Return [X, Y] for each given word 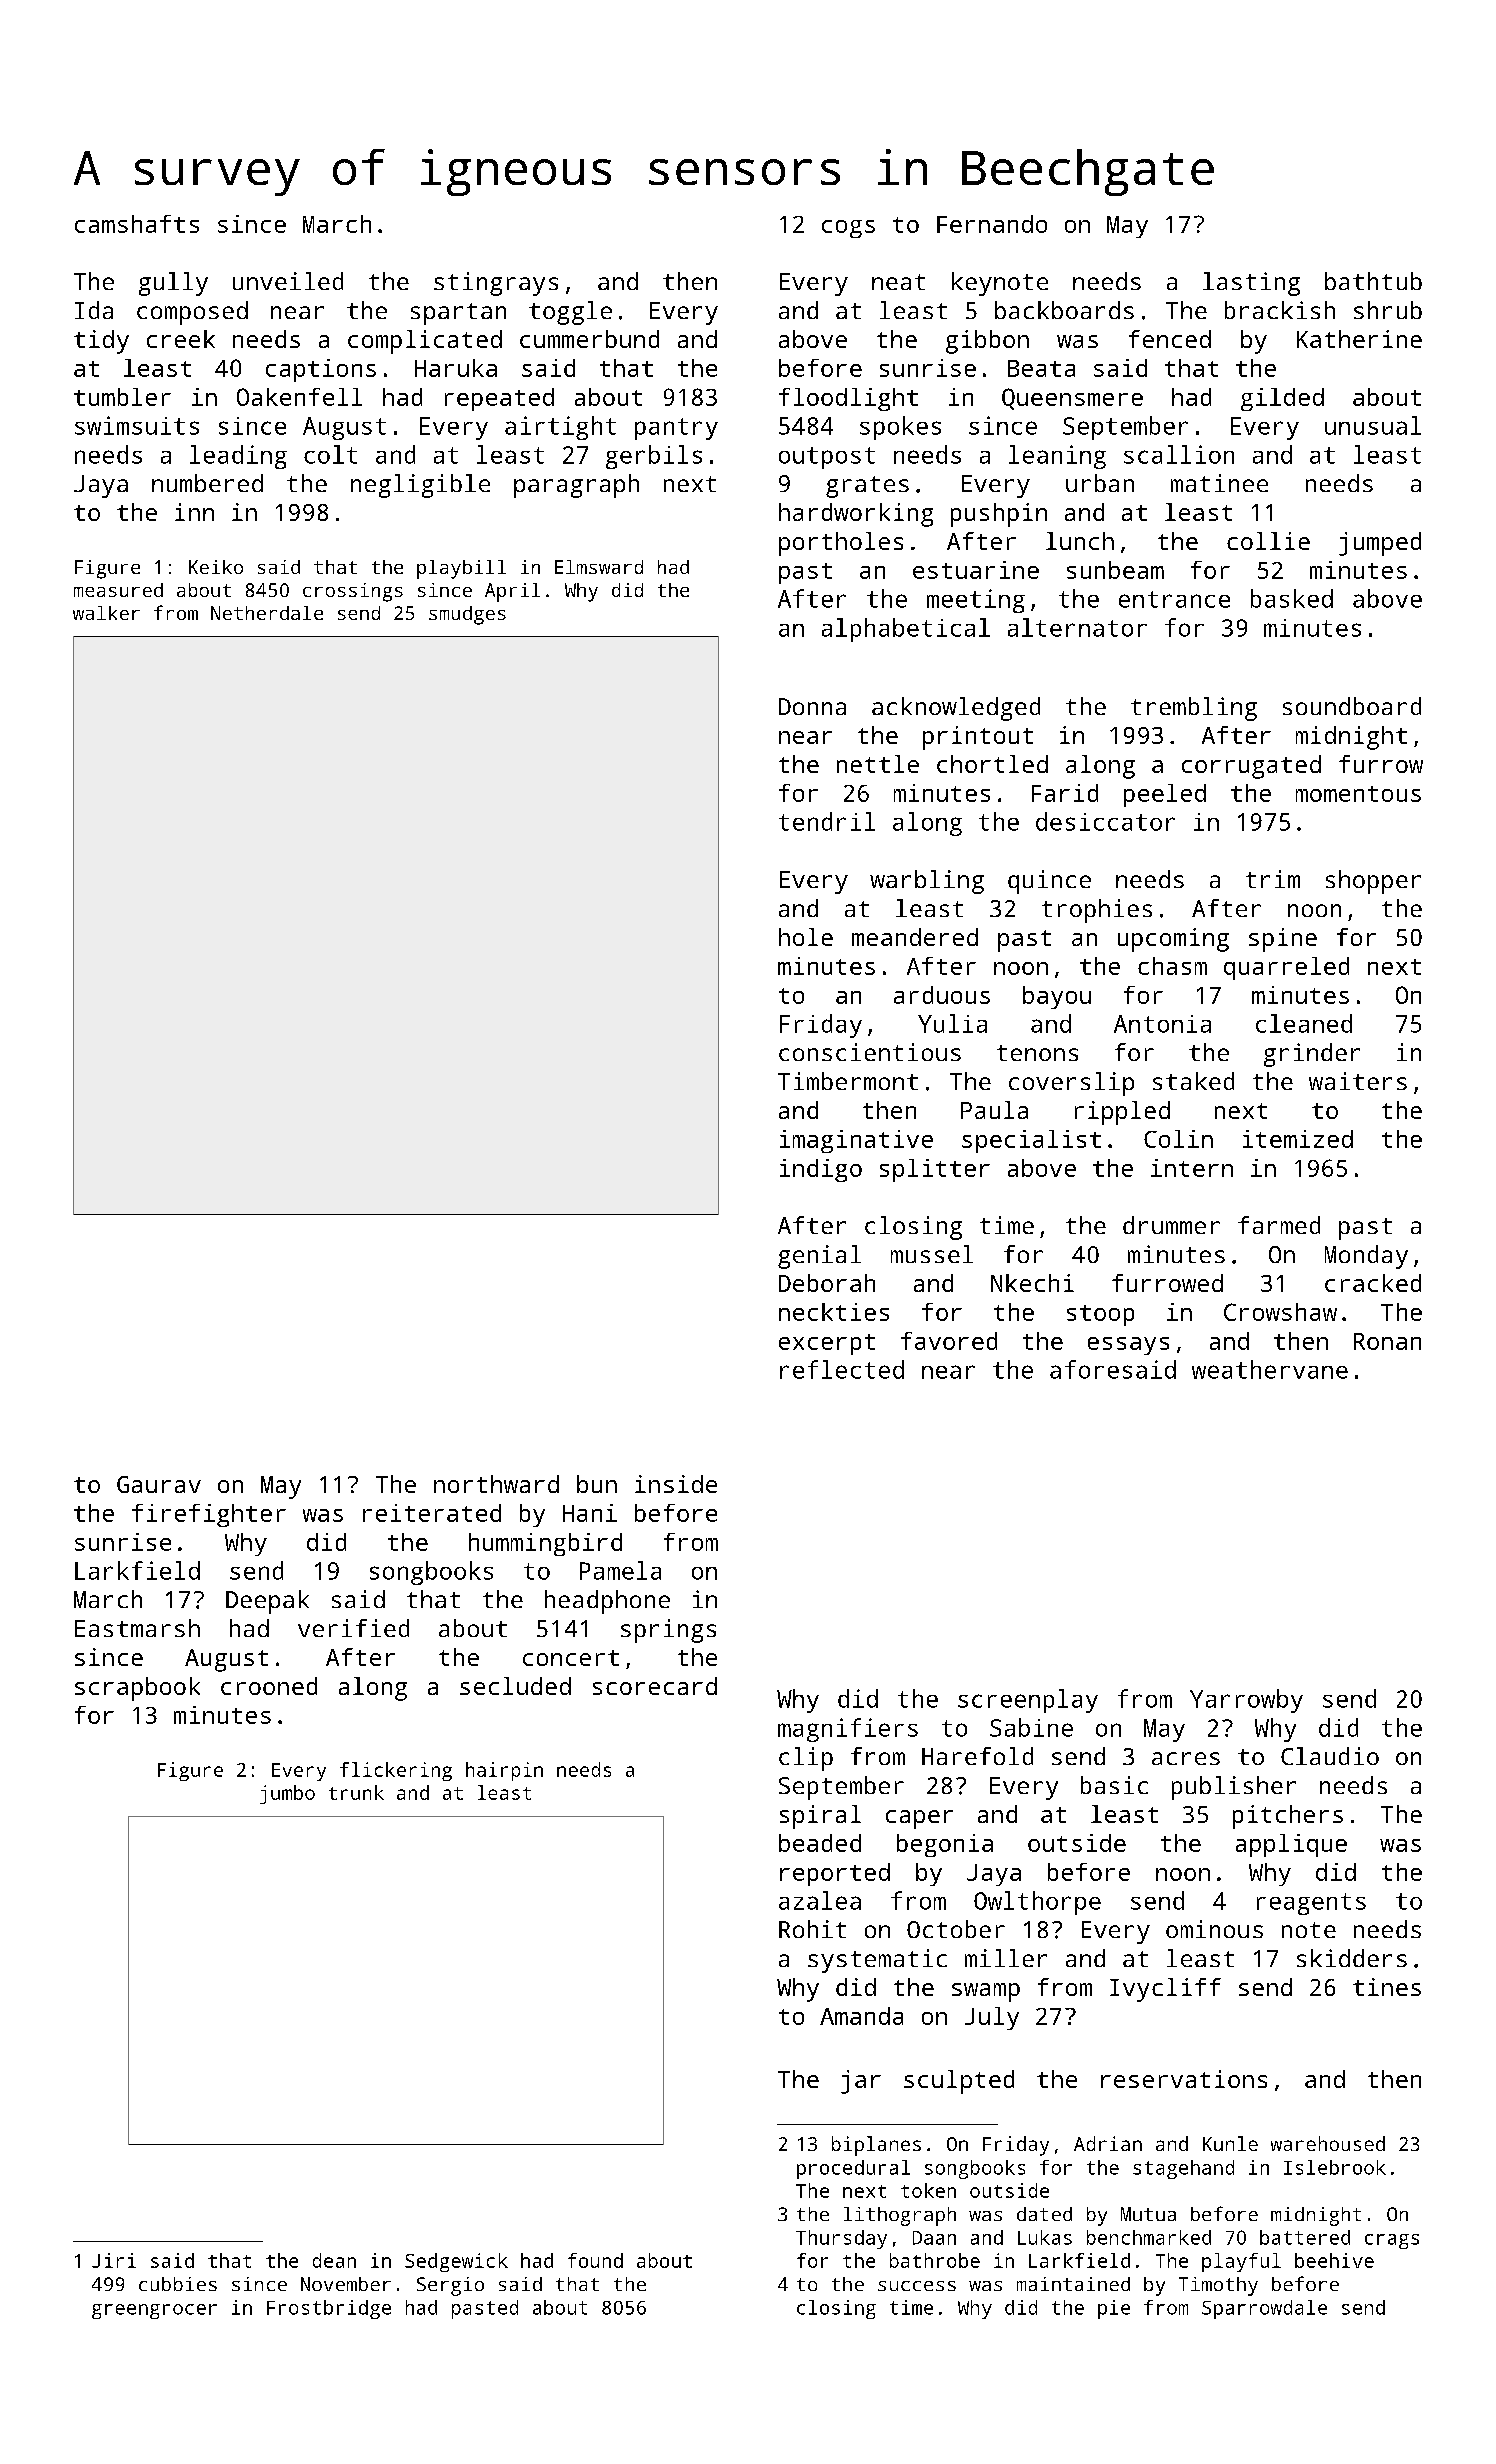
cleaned [1304, 1023]
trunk [356, 1792]
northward [496, 1484]
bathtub [1373, 281]
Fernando [992, 224]
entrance [1174, 599]
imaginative [856, 1141]
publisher [1234, 1788]
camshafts [137, 224]
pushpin [999, 515]
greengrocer [154, 2311]
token [928, 2190]
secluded [515, 1686]
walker [106, 613]
